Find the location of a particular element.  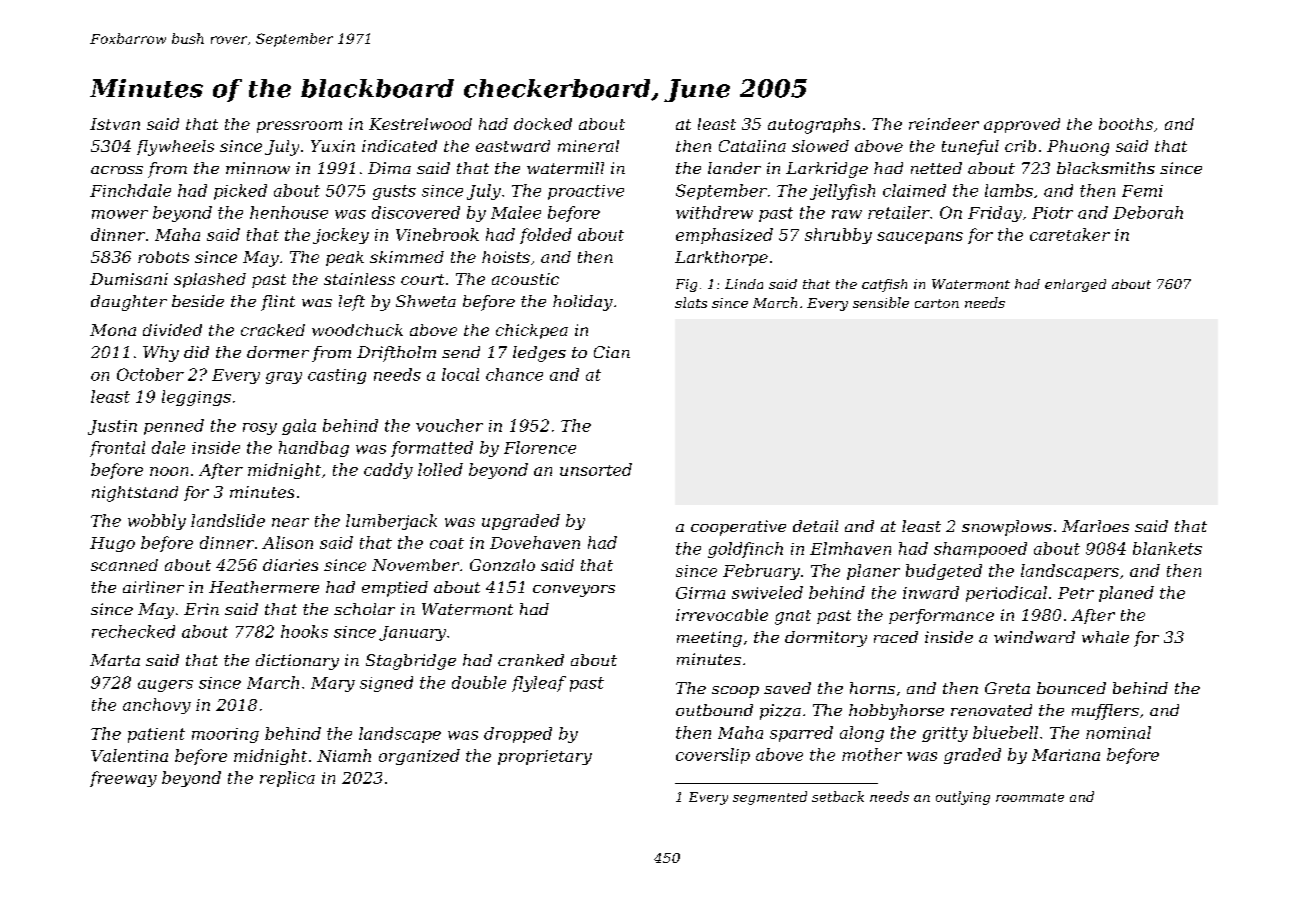

eastward is located at coordinates (513, 146).
